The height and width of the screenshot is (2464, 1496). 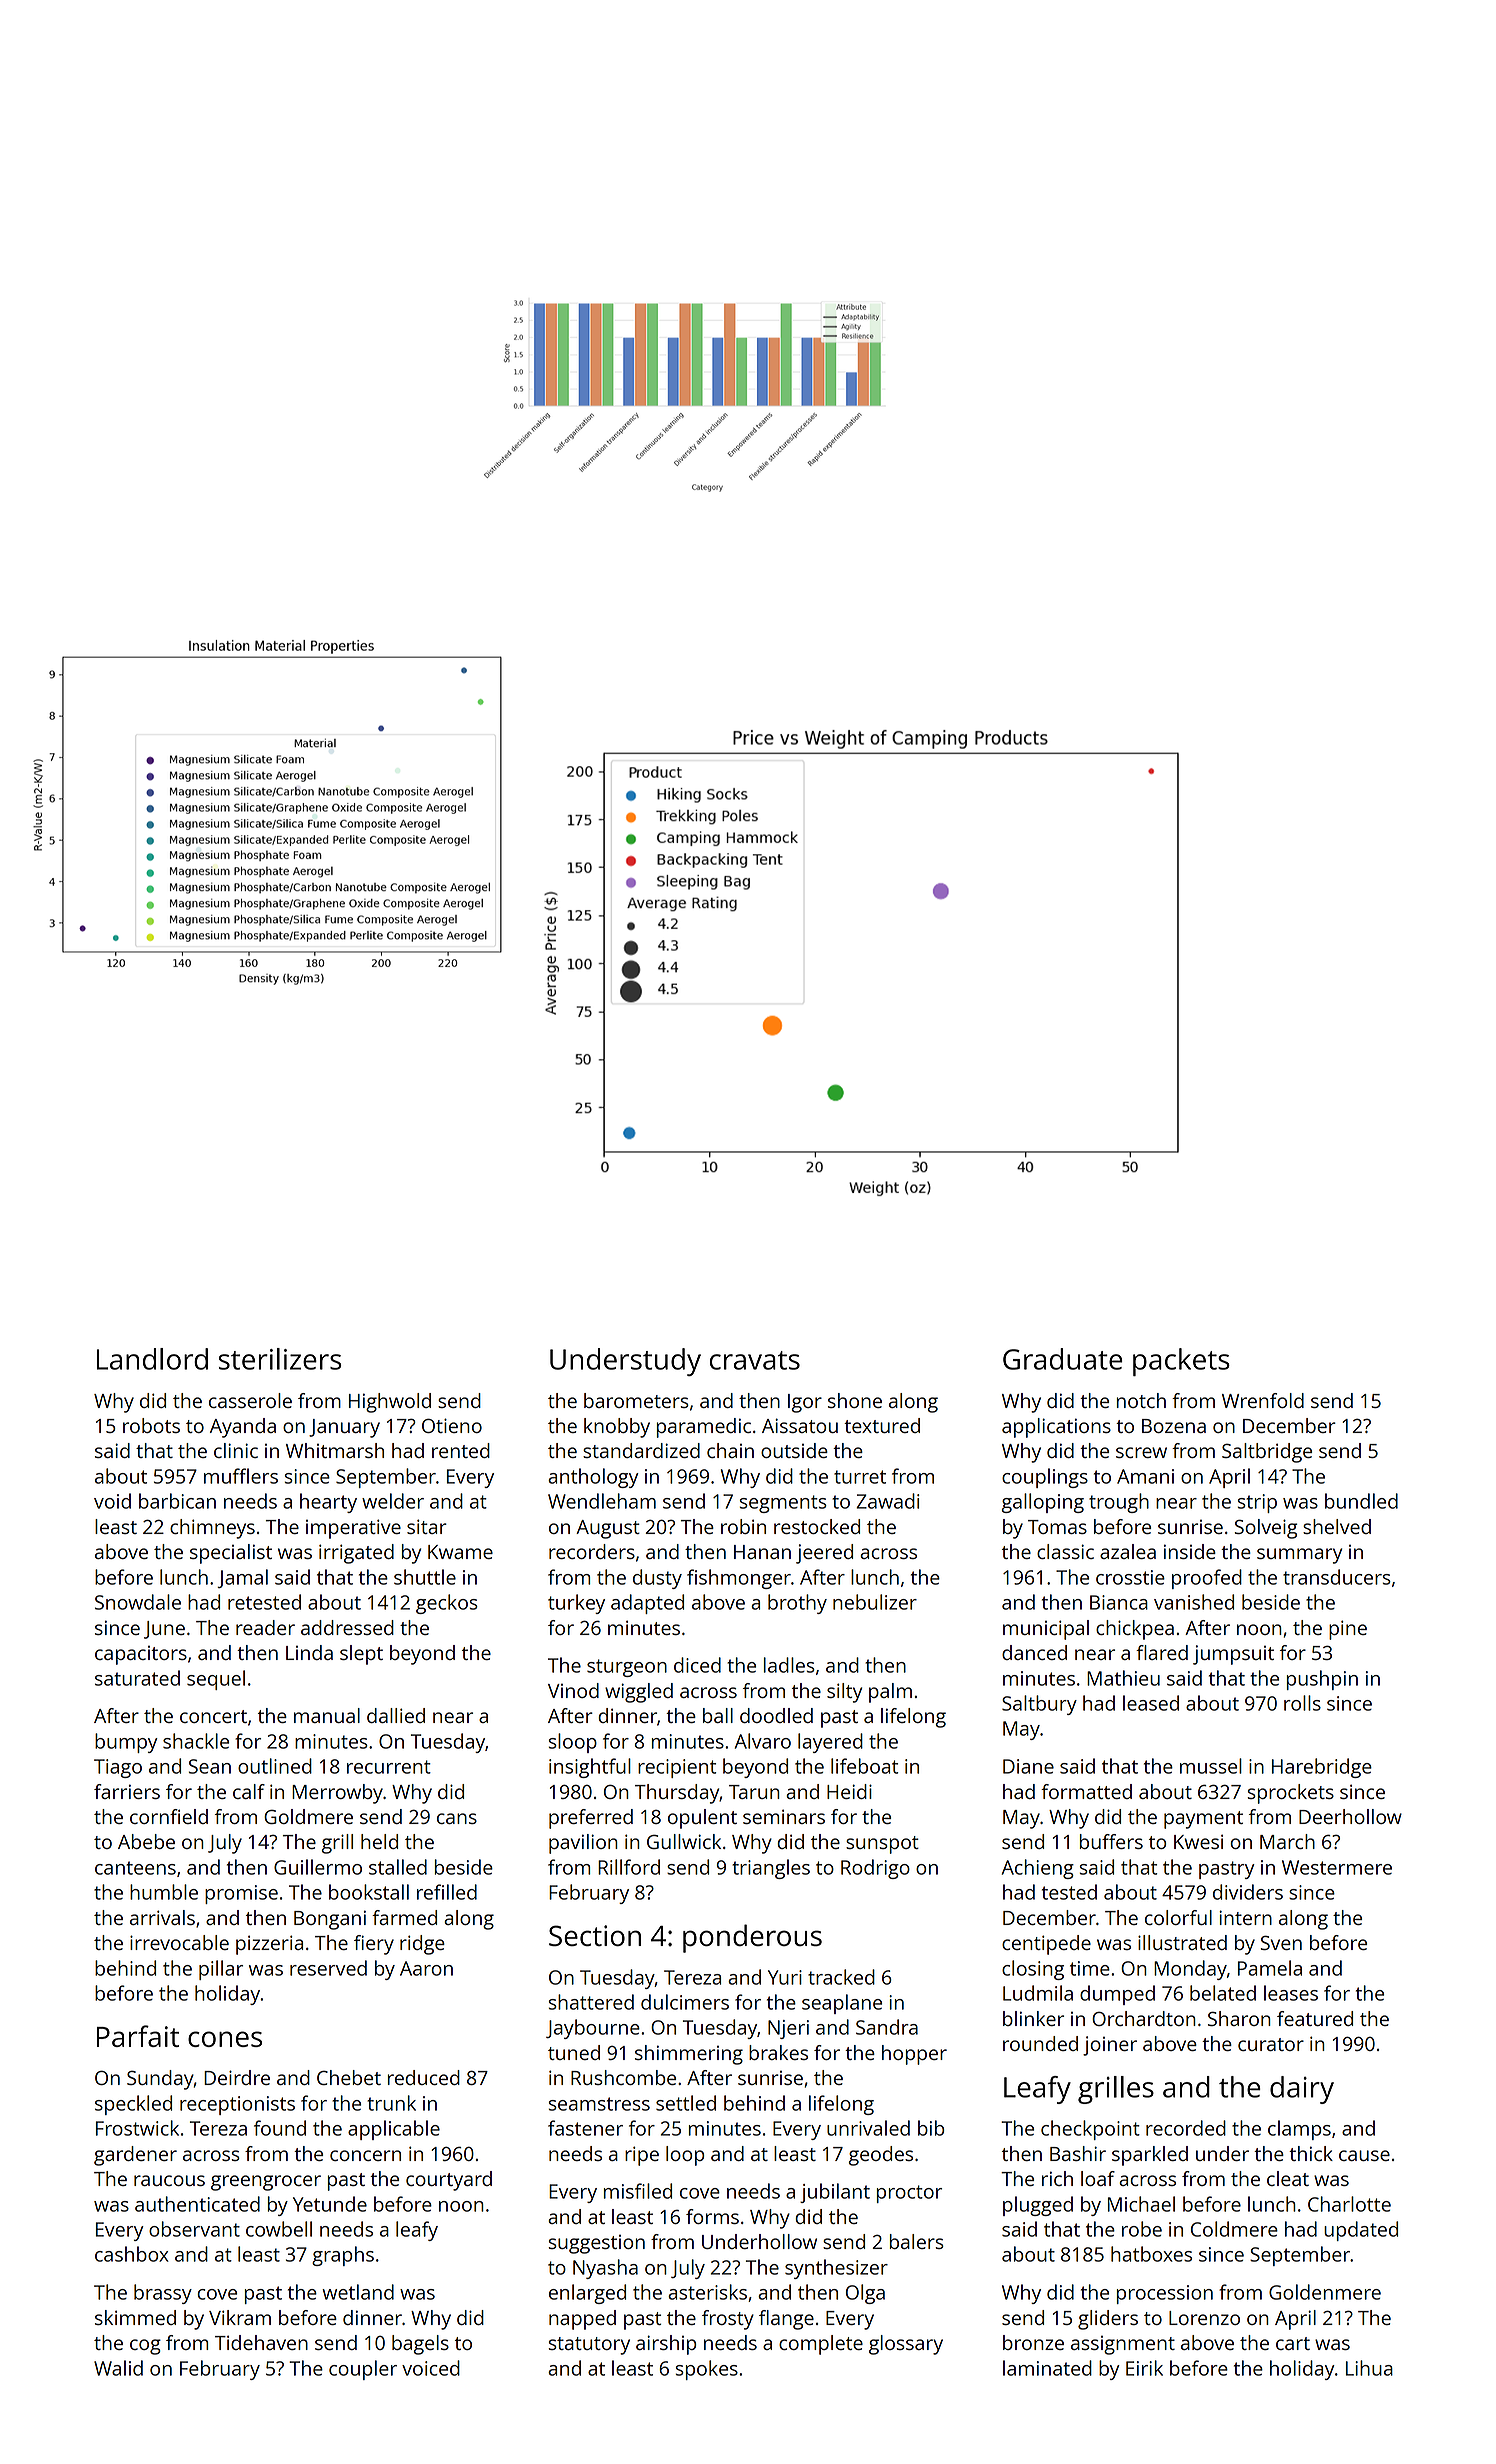 I want to click on cravats, so click(x=755, y=1360).
